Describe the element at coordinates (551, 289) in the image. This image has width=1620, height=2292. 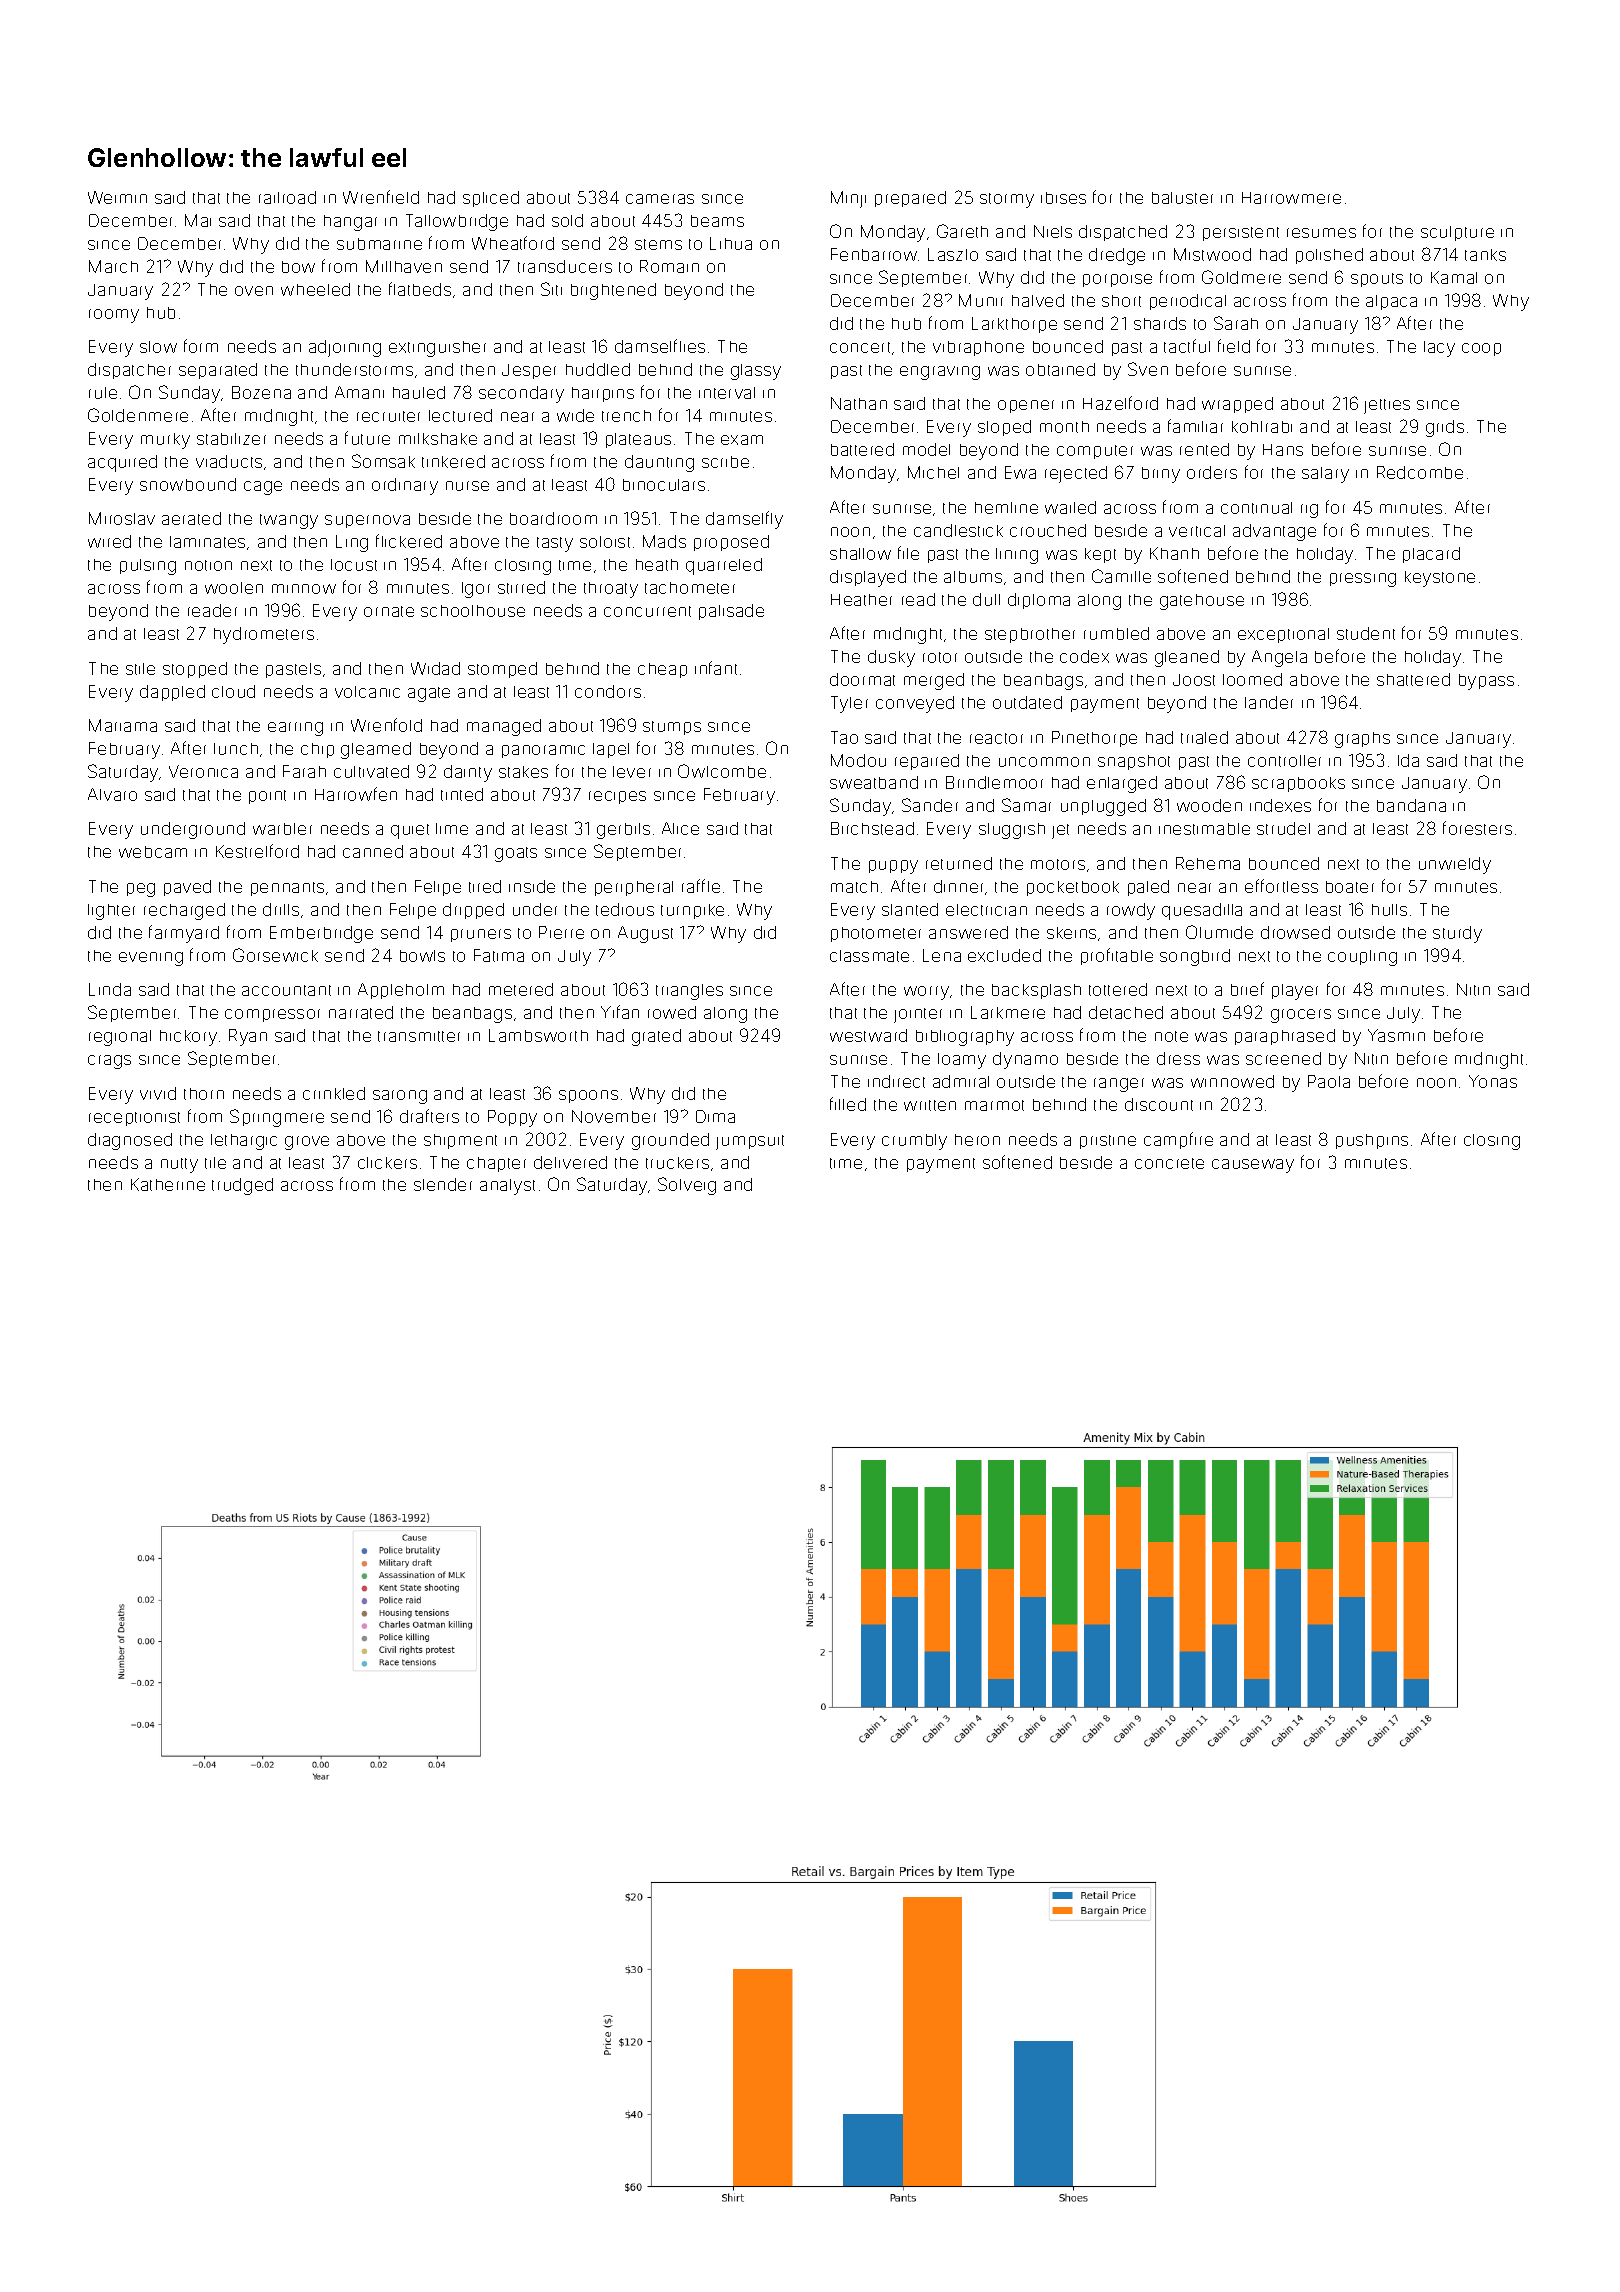
I see `Siti` at that location.
